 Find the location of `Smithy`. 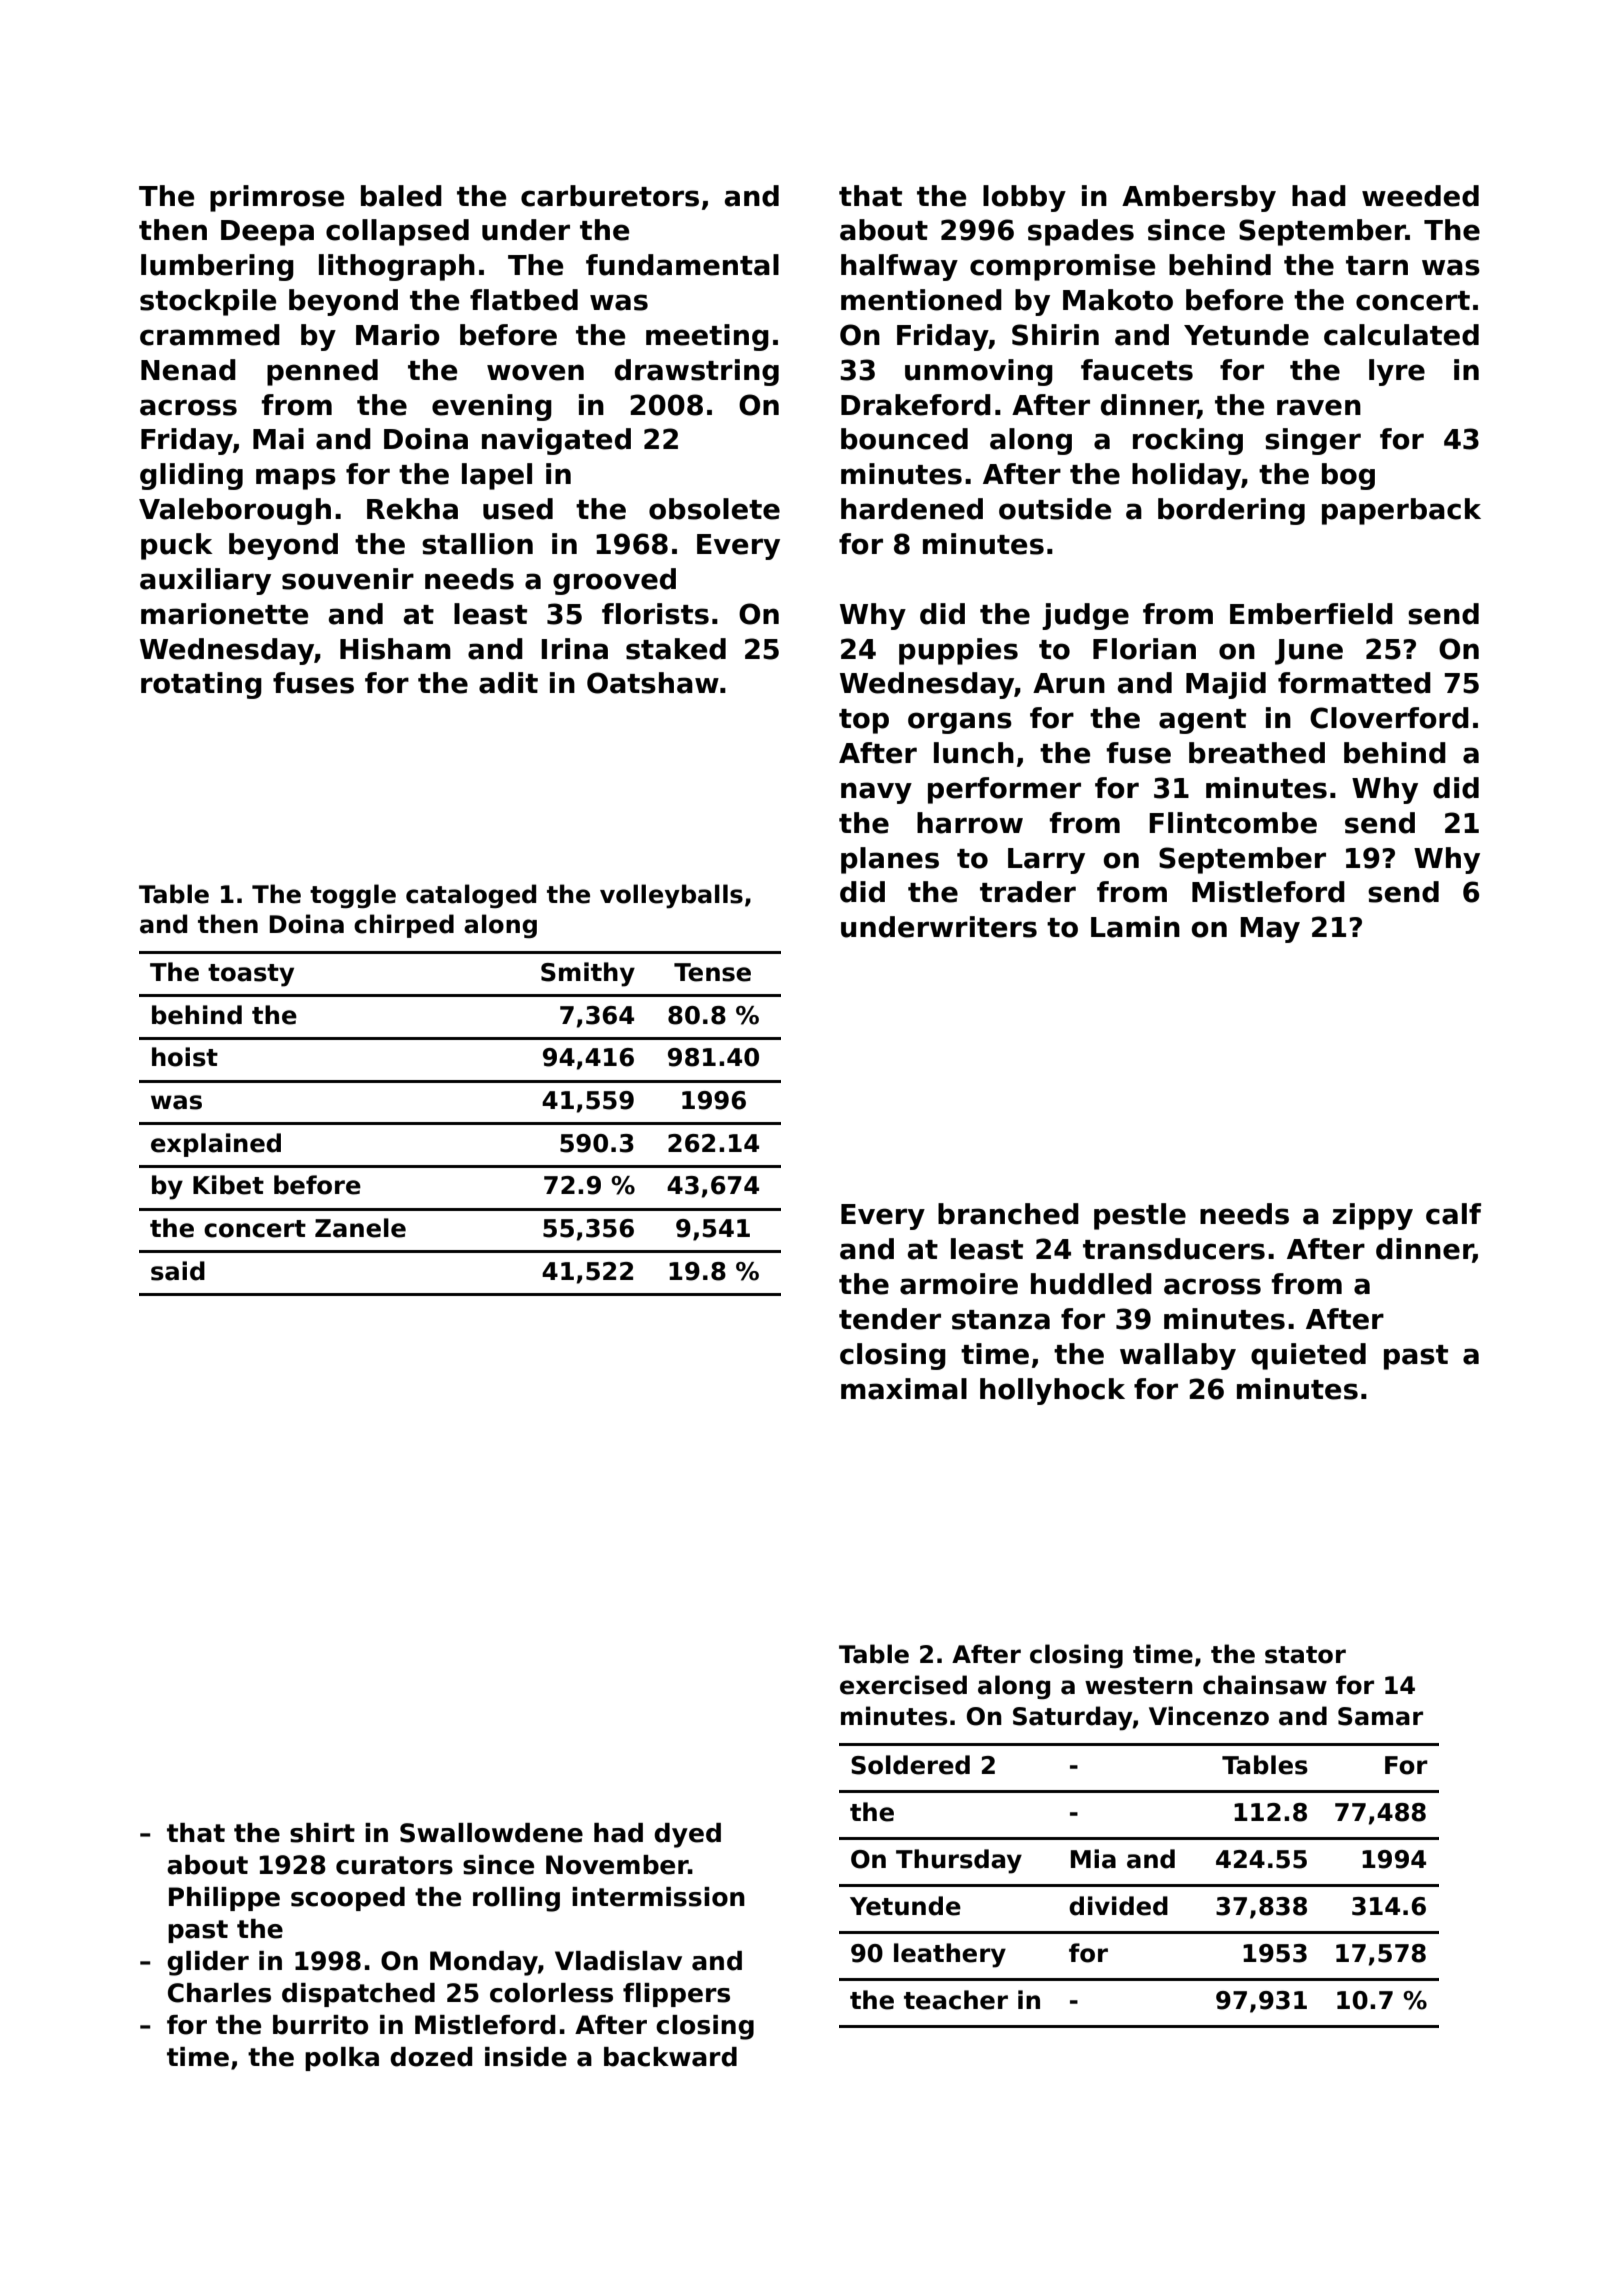

Smithy is located at coordinates (588, 974).
